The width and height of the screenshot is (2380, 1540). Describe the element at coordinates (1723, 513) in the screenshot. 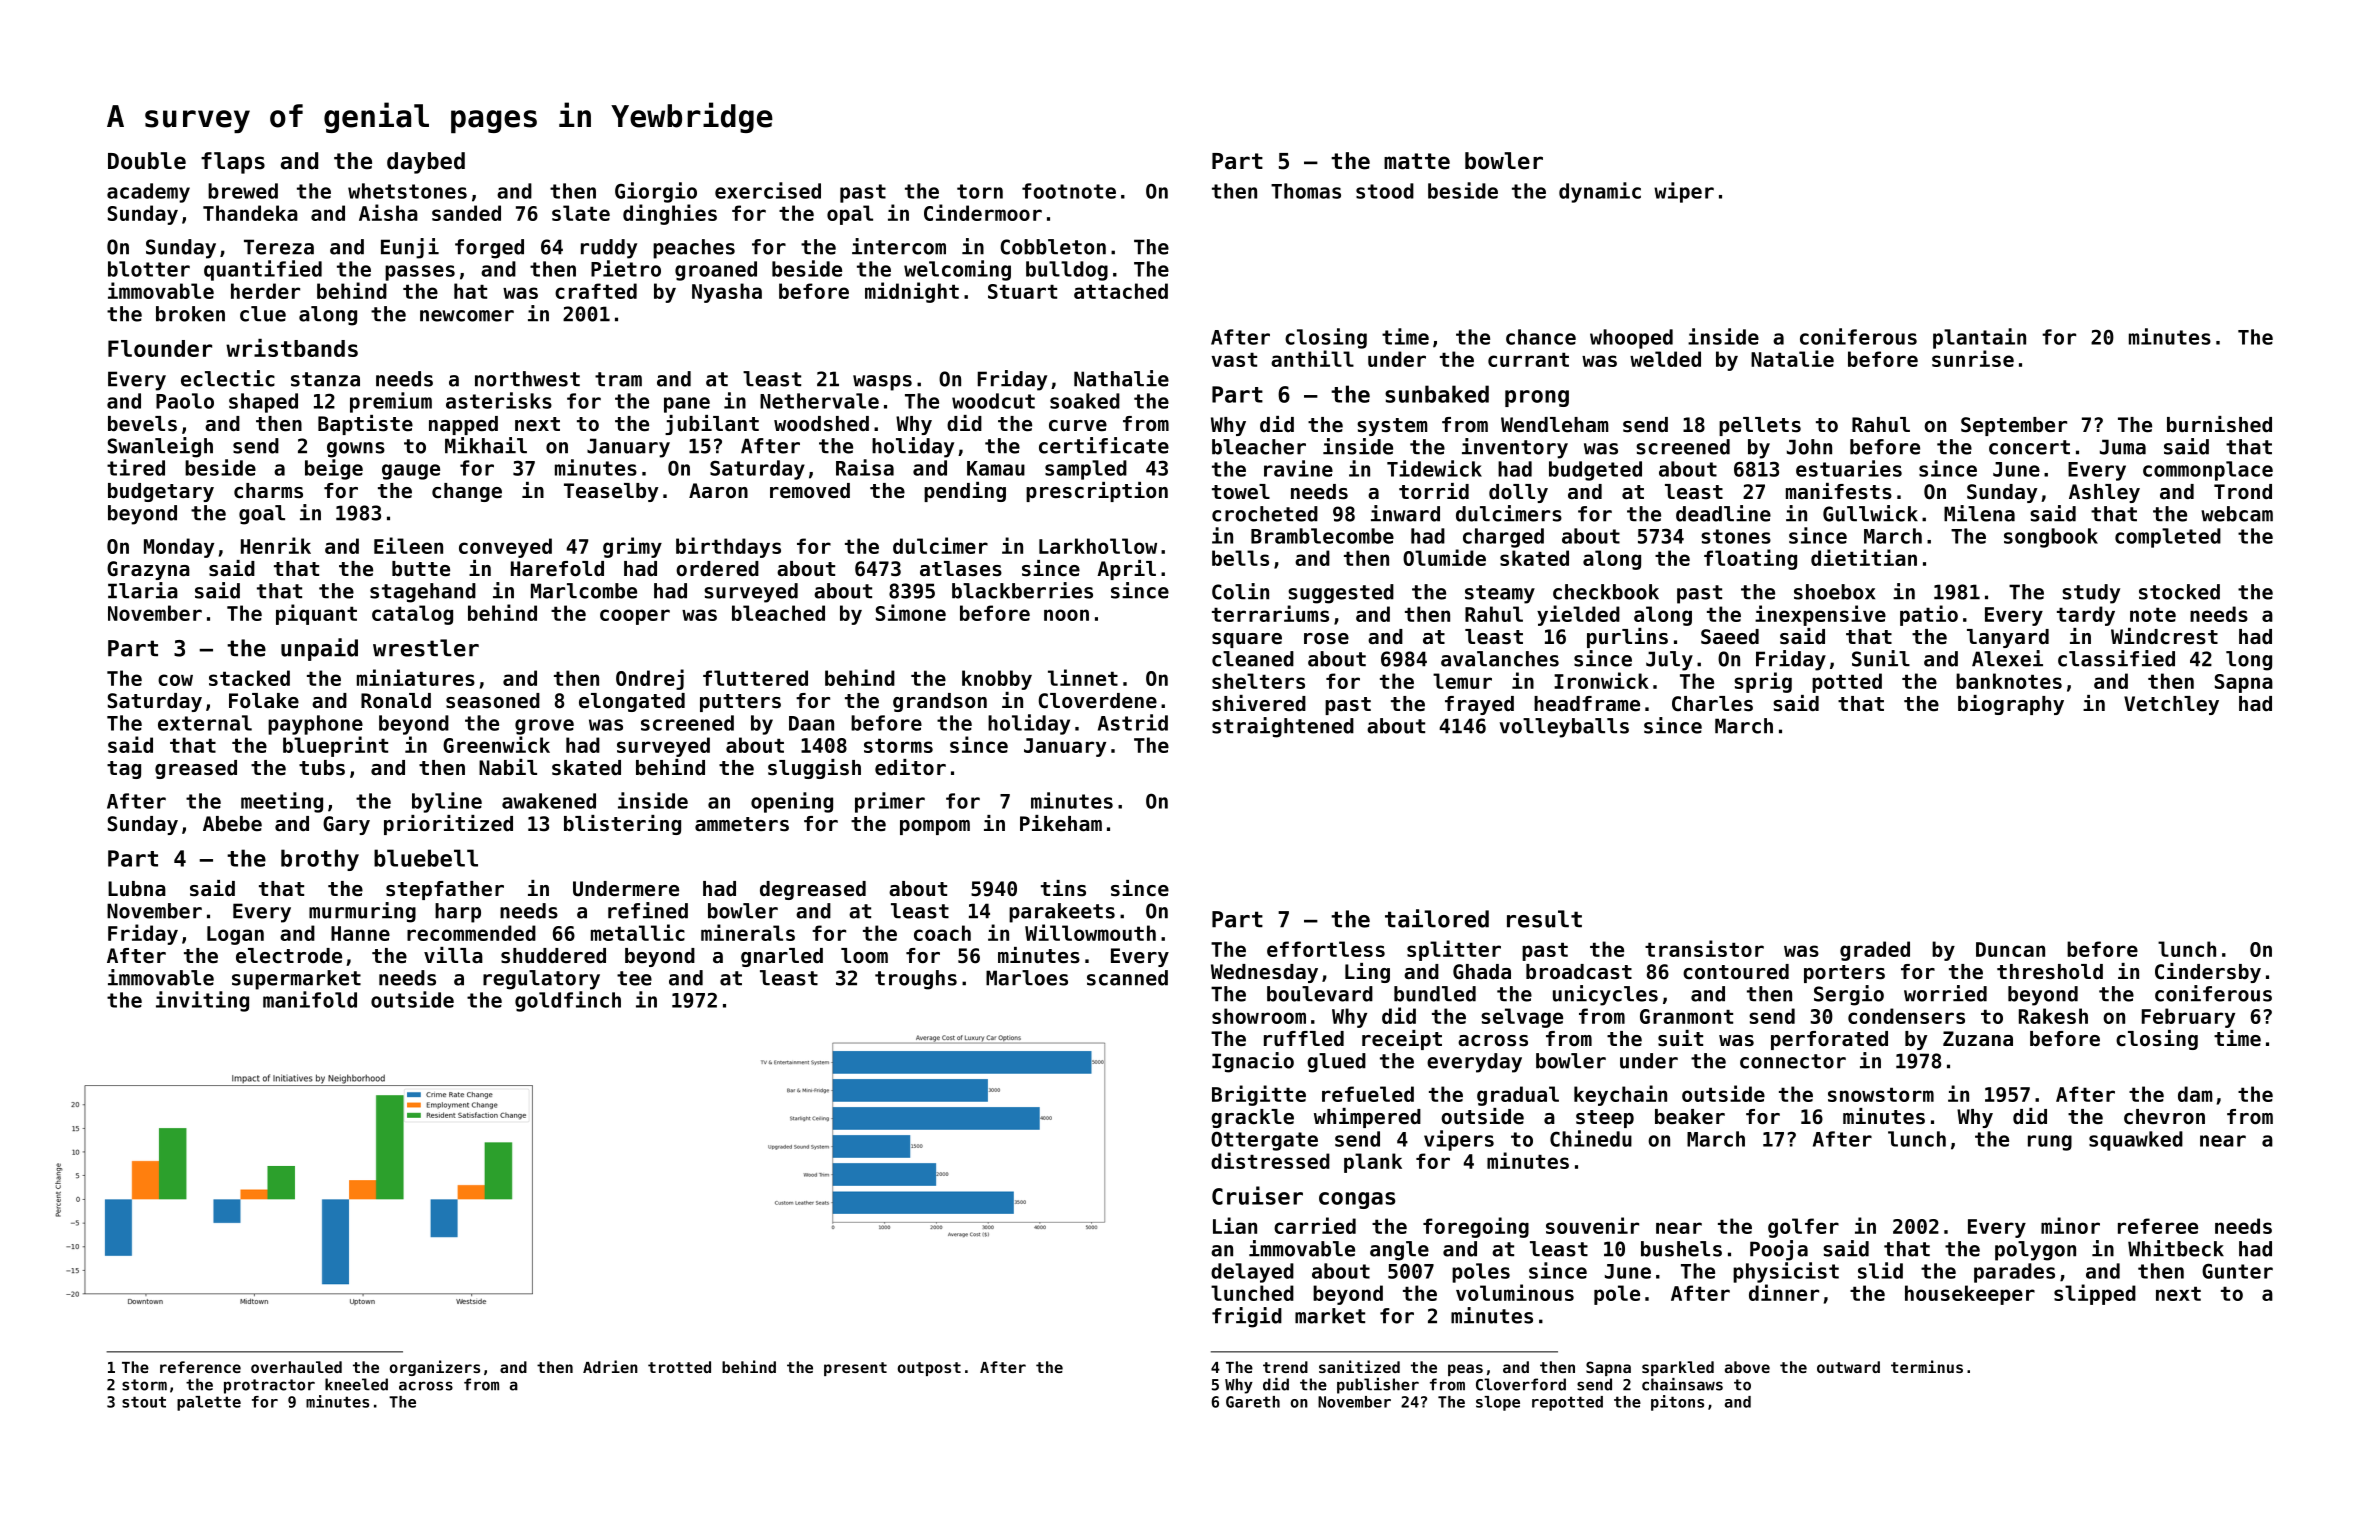

I see `deadline` at that location.
